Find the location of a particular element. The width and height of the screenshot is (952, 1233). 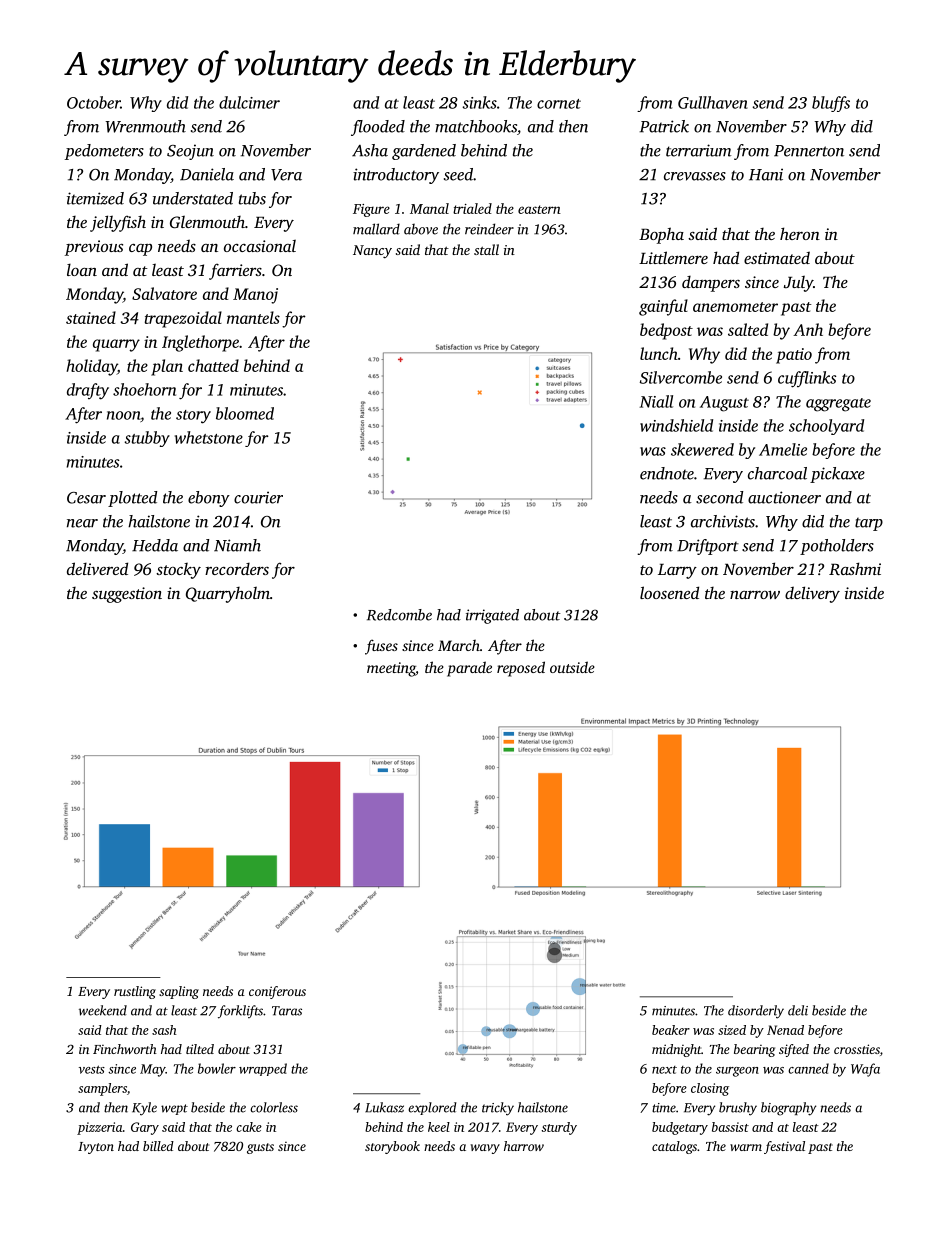

parade is located at coordinates (469, 669).
